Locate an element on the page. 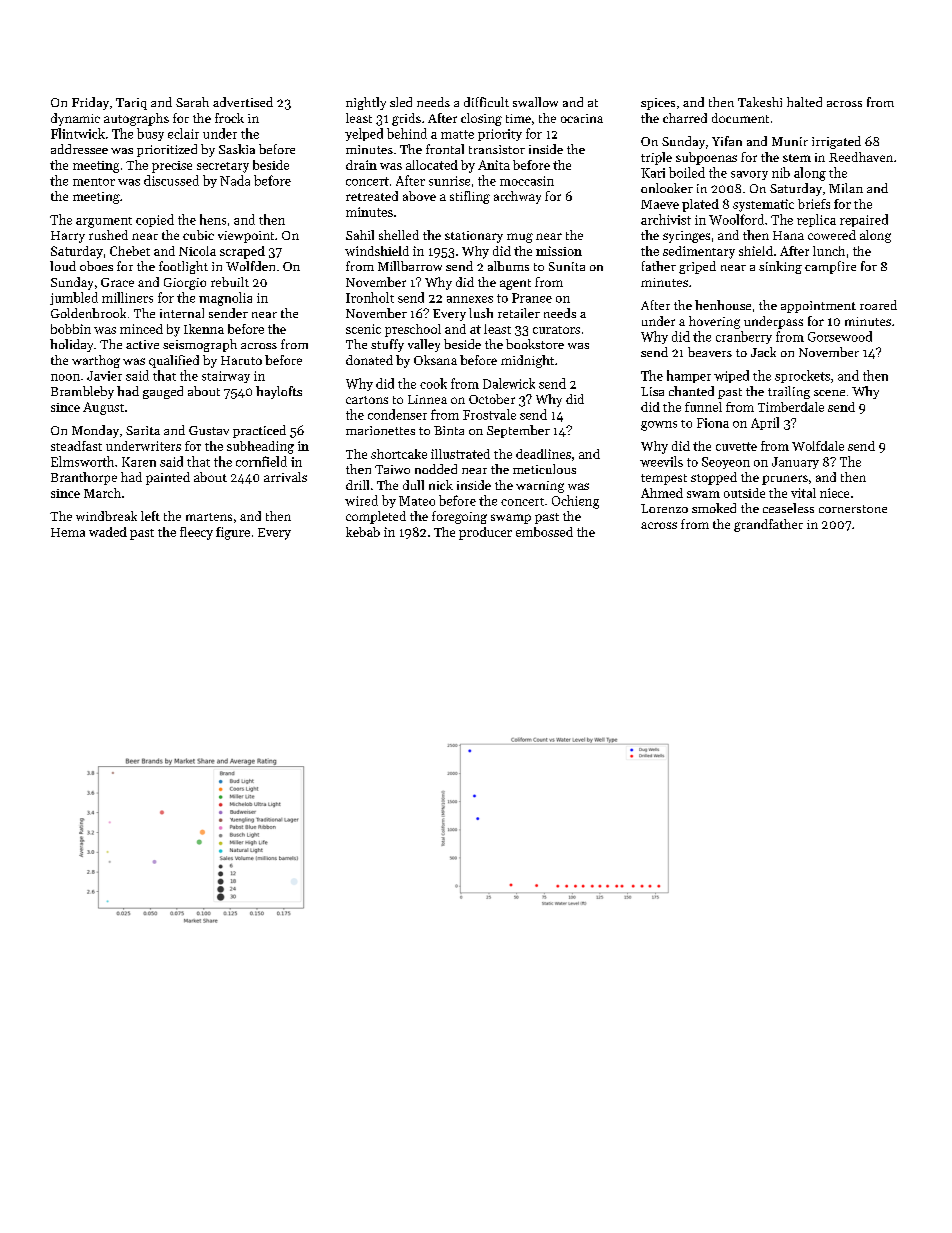  cook is located at coordinates (433, 383).
